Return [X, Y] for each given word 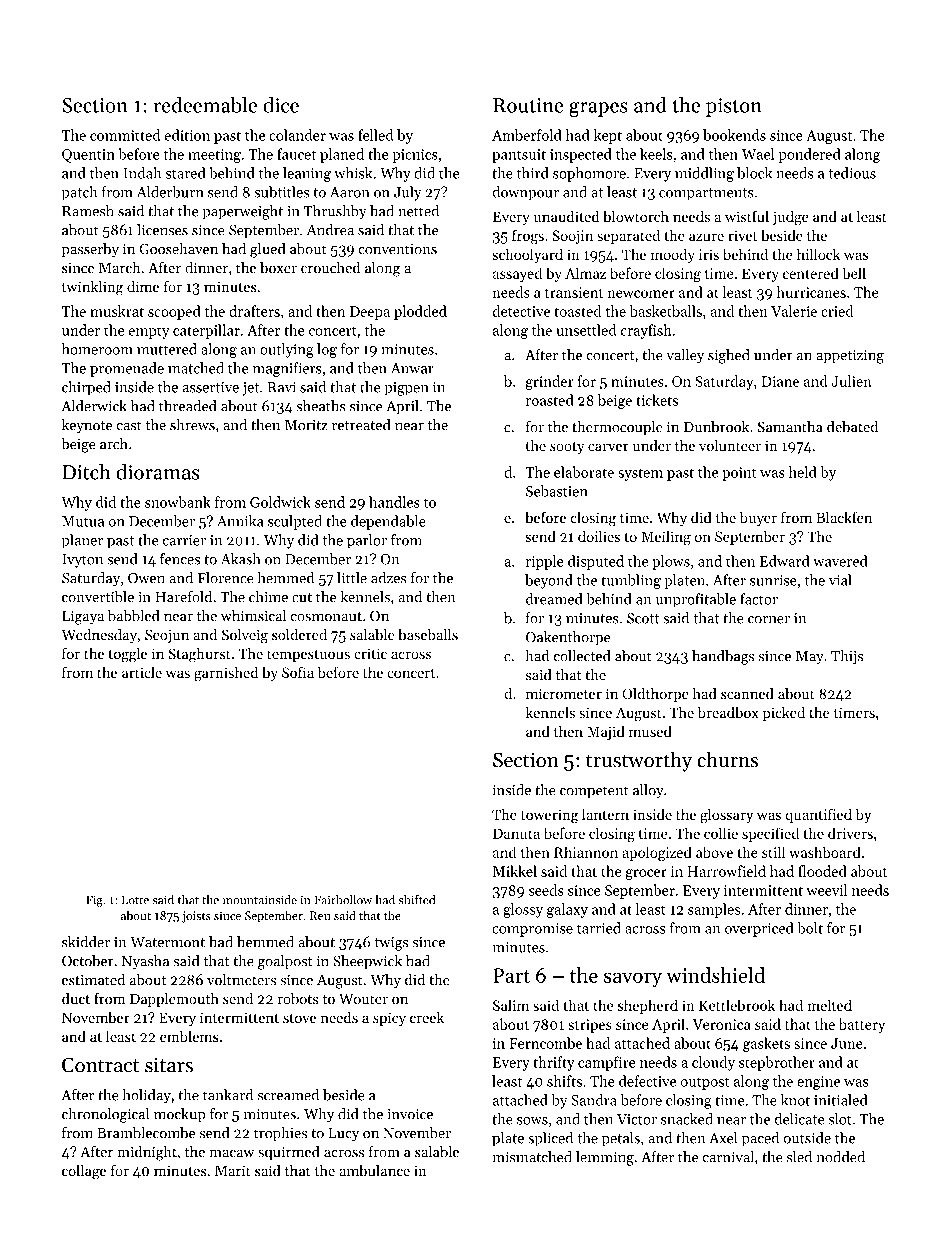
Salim [511, 1005]
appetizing [850, 356]
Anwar [412, 368]
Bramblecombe [146, 1133]
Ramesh [88, 211]
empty [149, 332]
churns [727, 759]
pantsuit [519, 156]
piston [734, 107]
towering [550, 816]
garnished [226, 674]
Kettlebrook [737, 1005]
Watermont [167, 942]
